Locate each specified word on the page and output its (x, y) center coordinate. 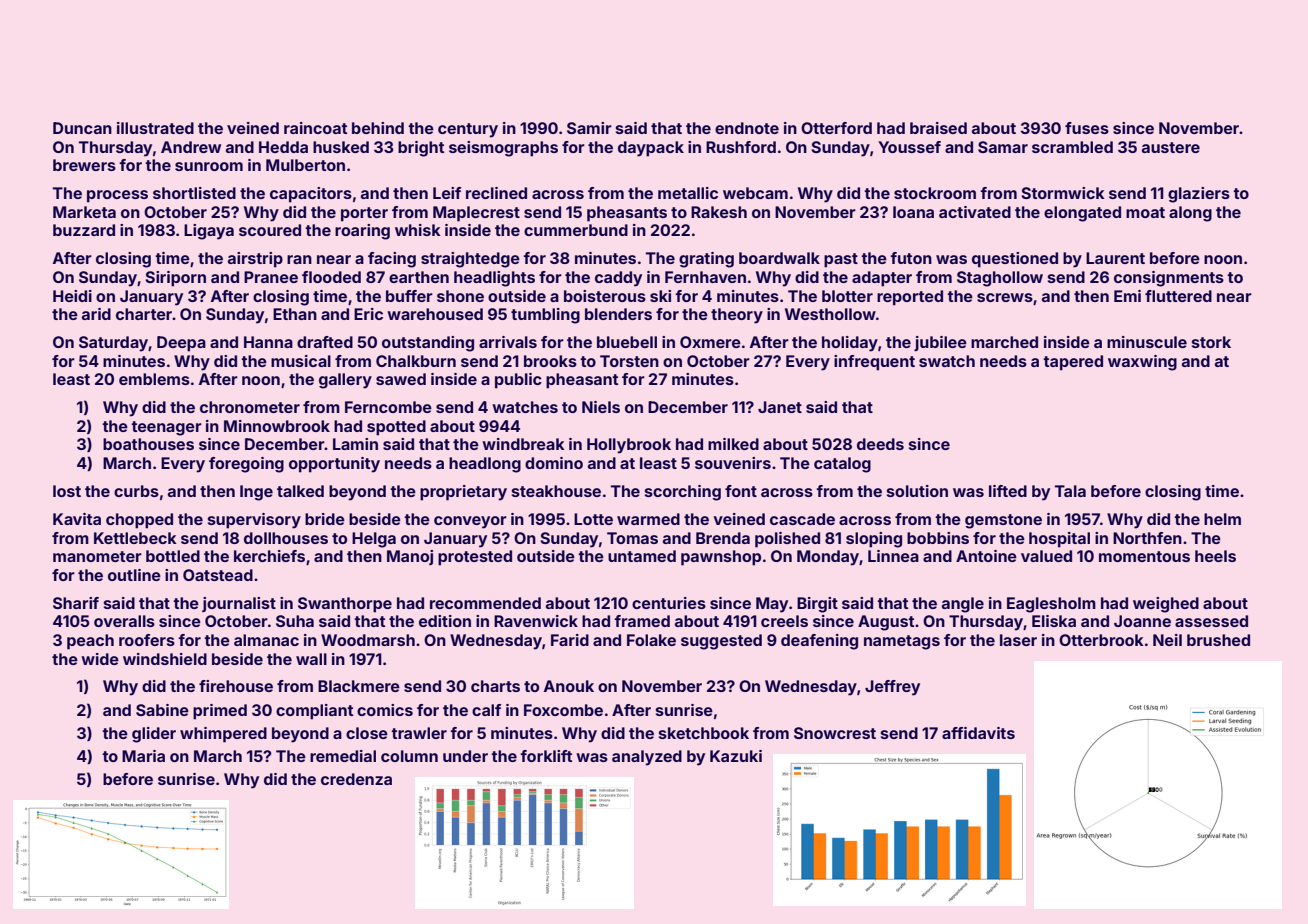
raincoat (315, 128)
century (468, 130)
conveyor (470, 522)
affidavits (978, 733)
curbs (136, 491)
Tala (1070, 491)
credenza (356, 779)
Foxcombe (563, 710)
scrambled (1072, 147)
